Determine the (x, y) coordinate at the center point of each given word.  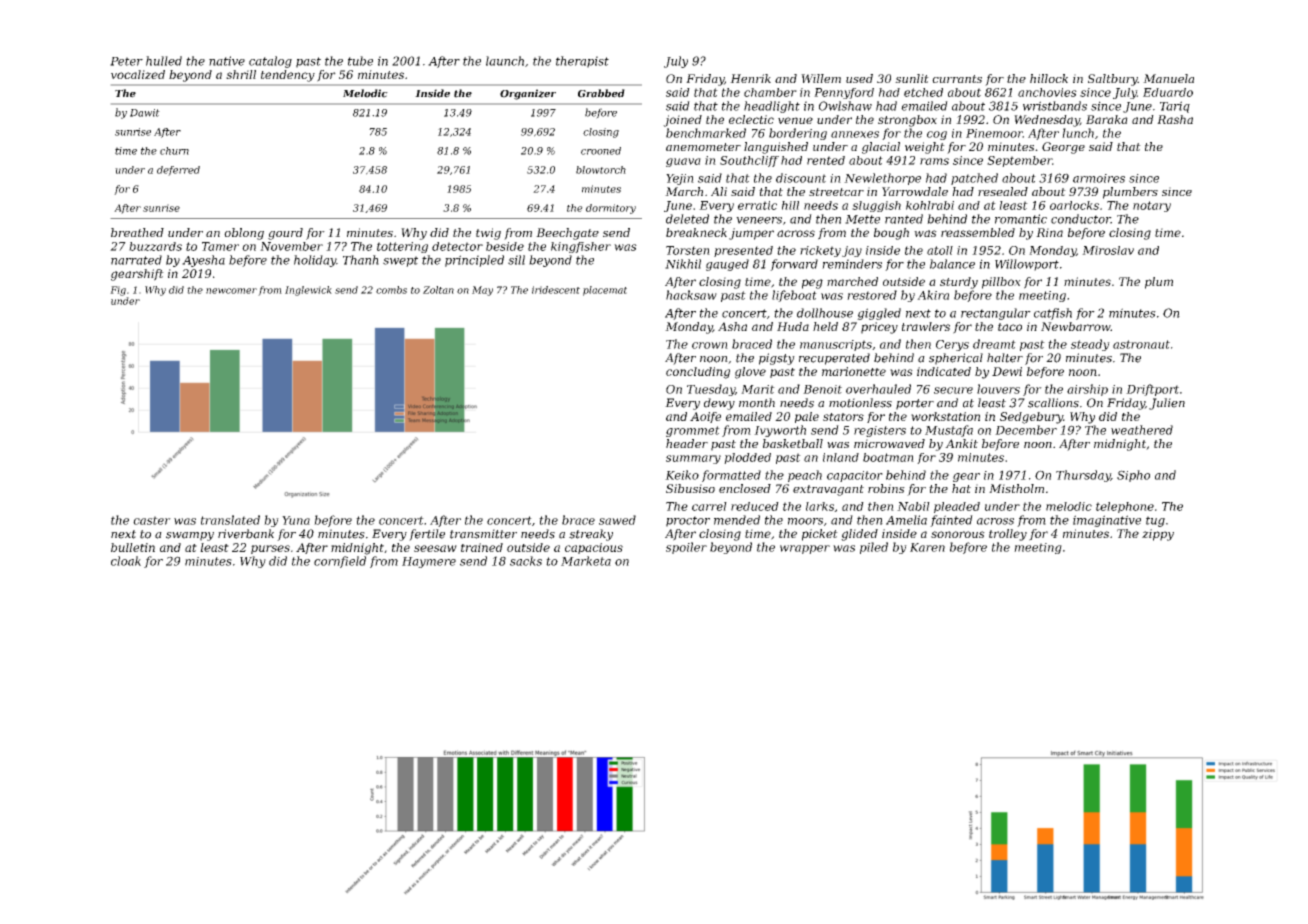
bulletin (133, 547)
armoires (1099, 178)
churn (174, 151)
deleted (687, 219)
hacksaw (691, 295)
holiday (315, 261)
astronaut (1141, 344)
